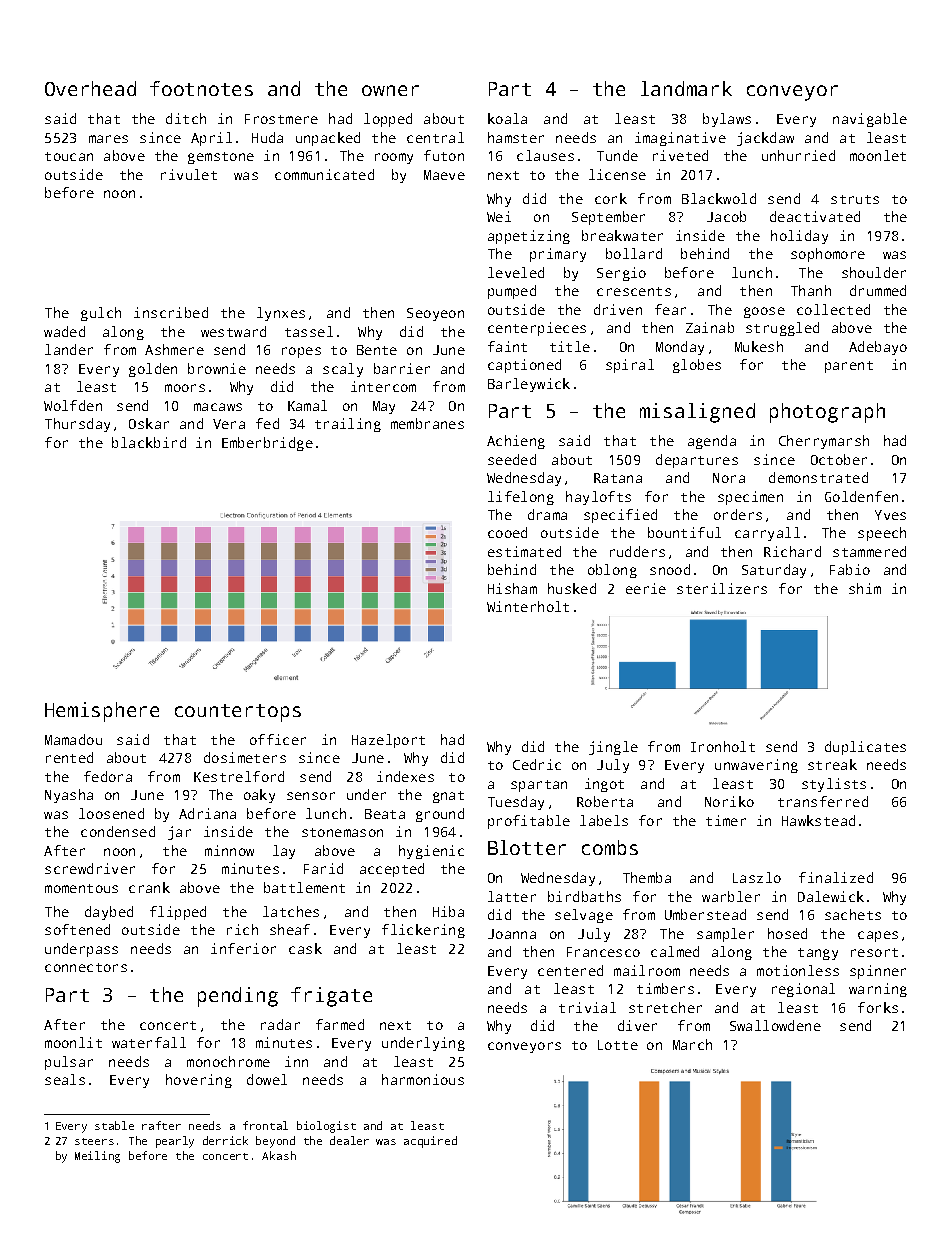 The height and width of the screenshot is (1233, 952). I want to click on Akash, so click(279, 1155).
